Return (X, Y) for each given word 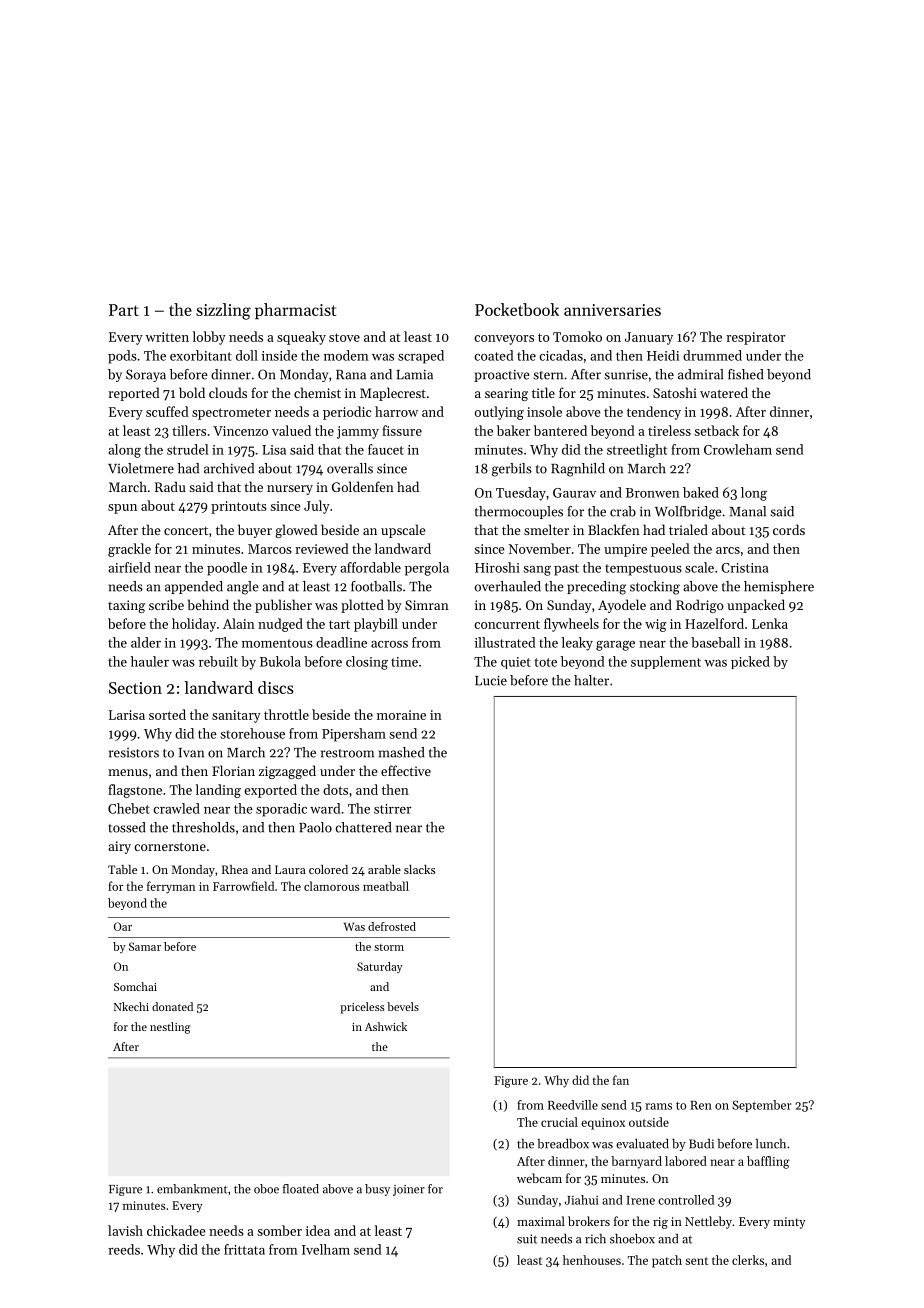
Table (122, 869)
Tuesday (521, 494)
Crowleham (738, 449)
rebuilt (218, 661)
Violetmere (141, 468)
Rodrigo (700, 606)
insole (544, 411)
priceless (362, 1008)
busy (377, 1190)
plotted (362, 606)
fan (621, 1080)
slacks (420, 869)
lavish (125, 1230)
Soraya (146, 375)
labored (686, 1161)
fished (745, 374)
